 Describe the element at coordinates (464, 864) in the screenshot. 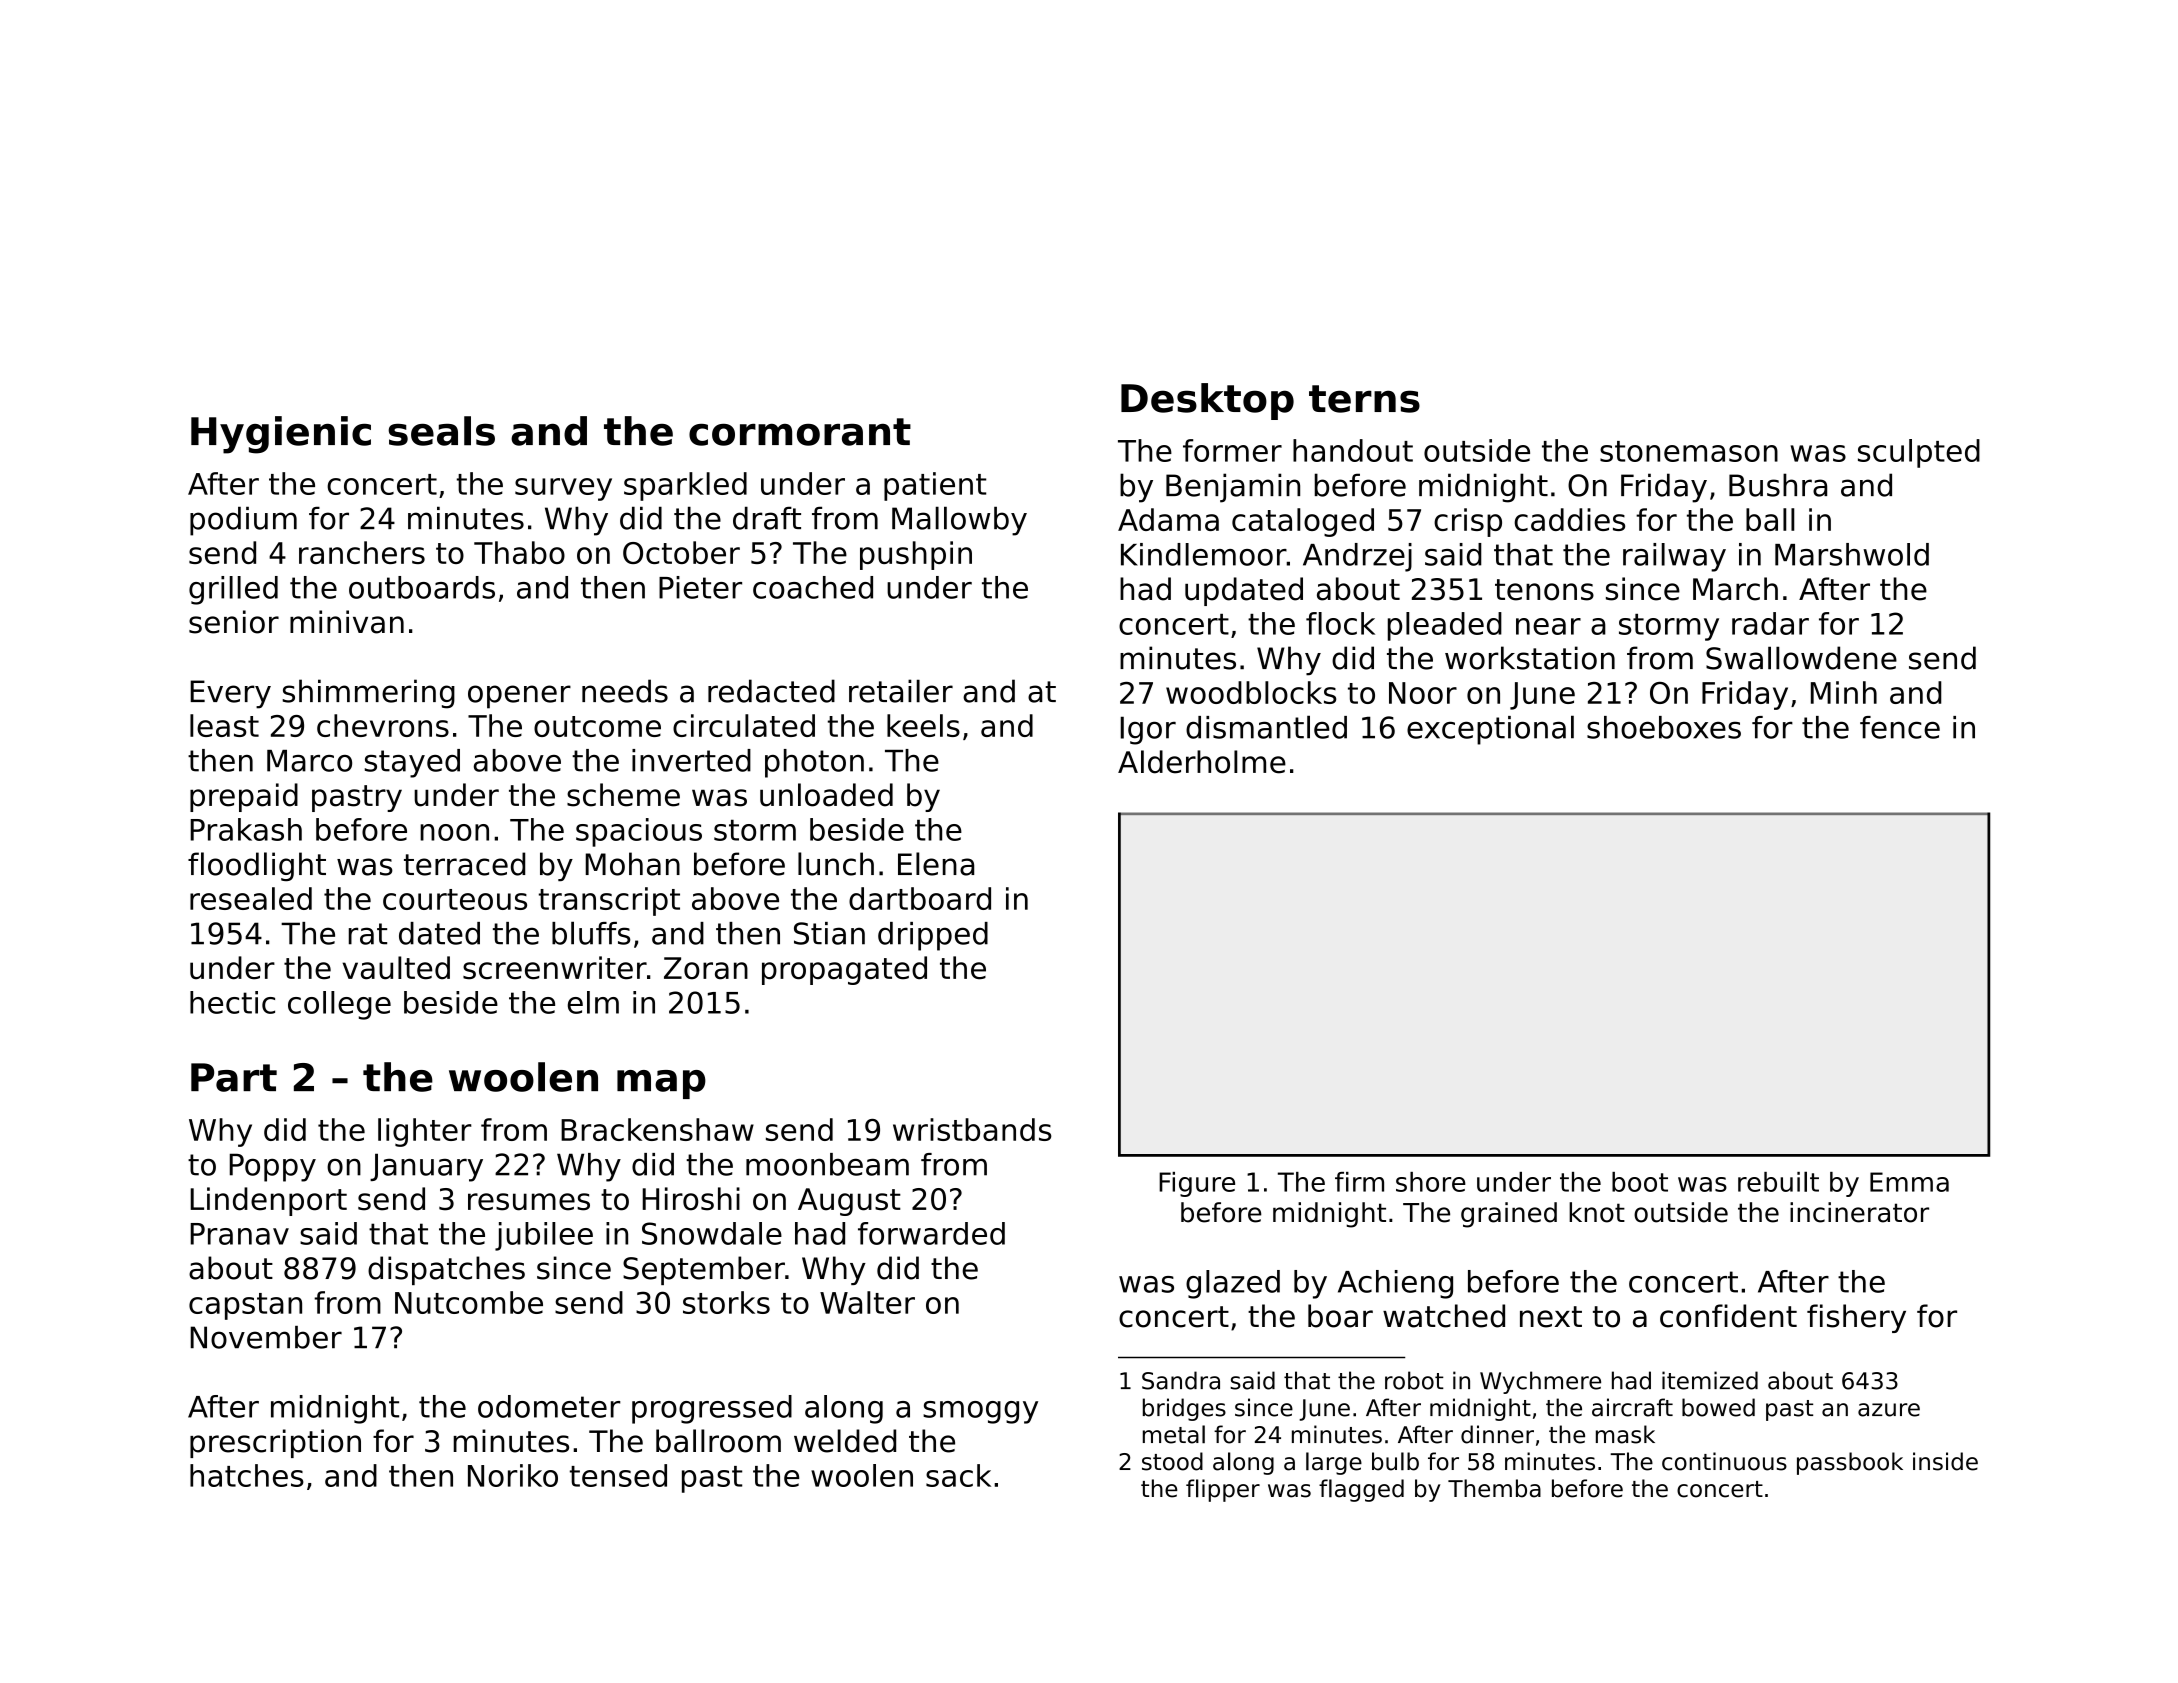

I see `terraced` at that location.
